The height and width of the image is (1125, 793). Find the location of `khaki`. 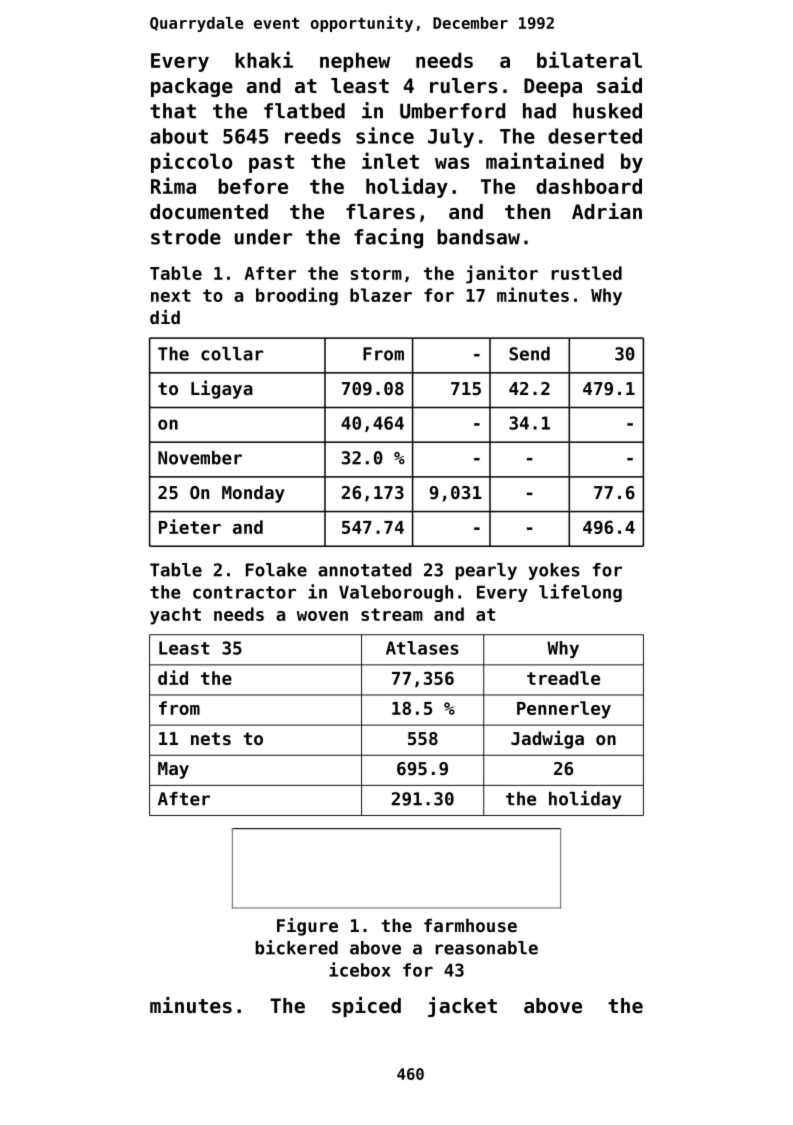

khaki is located at coordinates (264, 59).
